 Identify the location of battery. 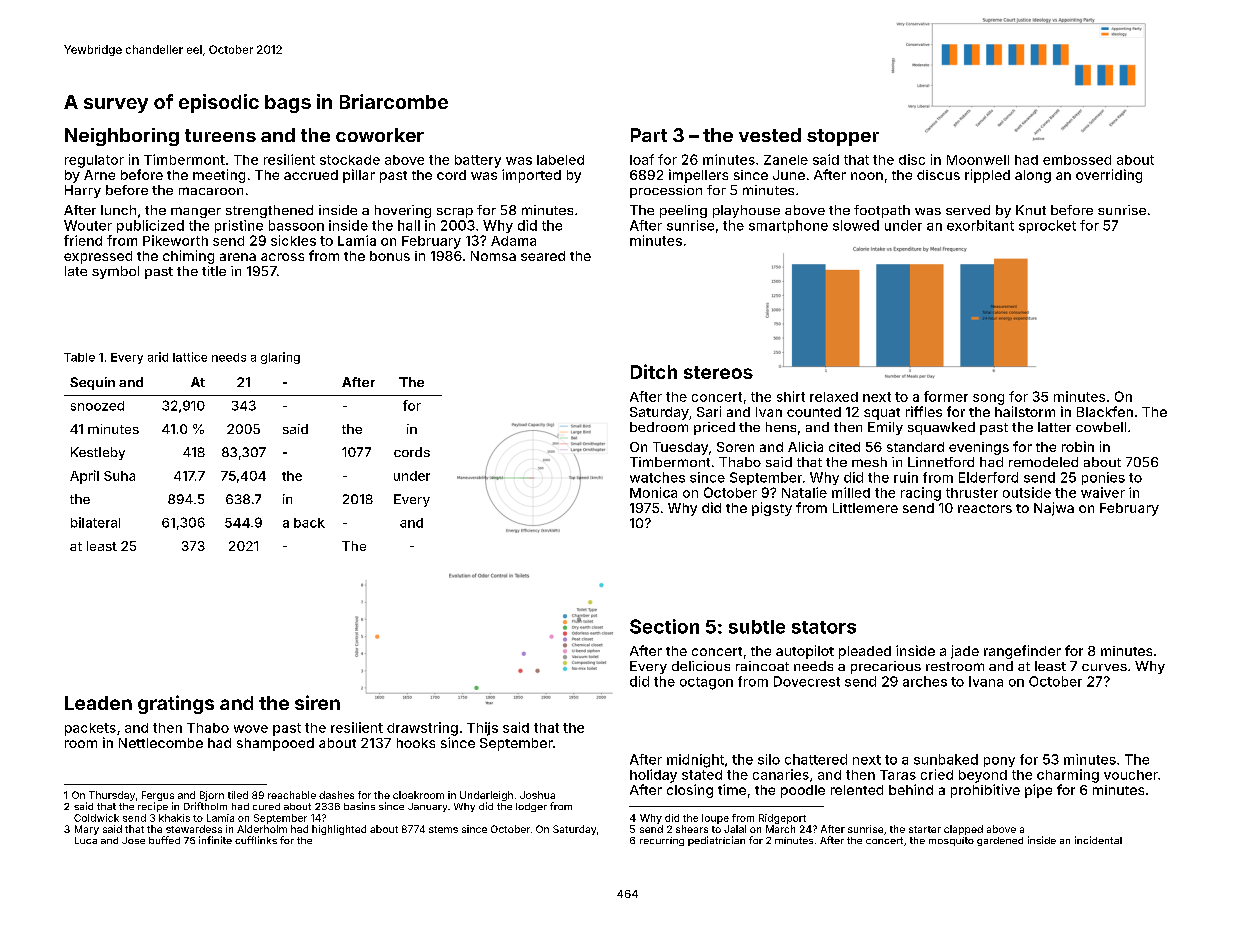
(478, 161).
